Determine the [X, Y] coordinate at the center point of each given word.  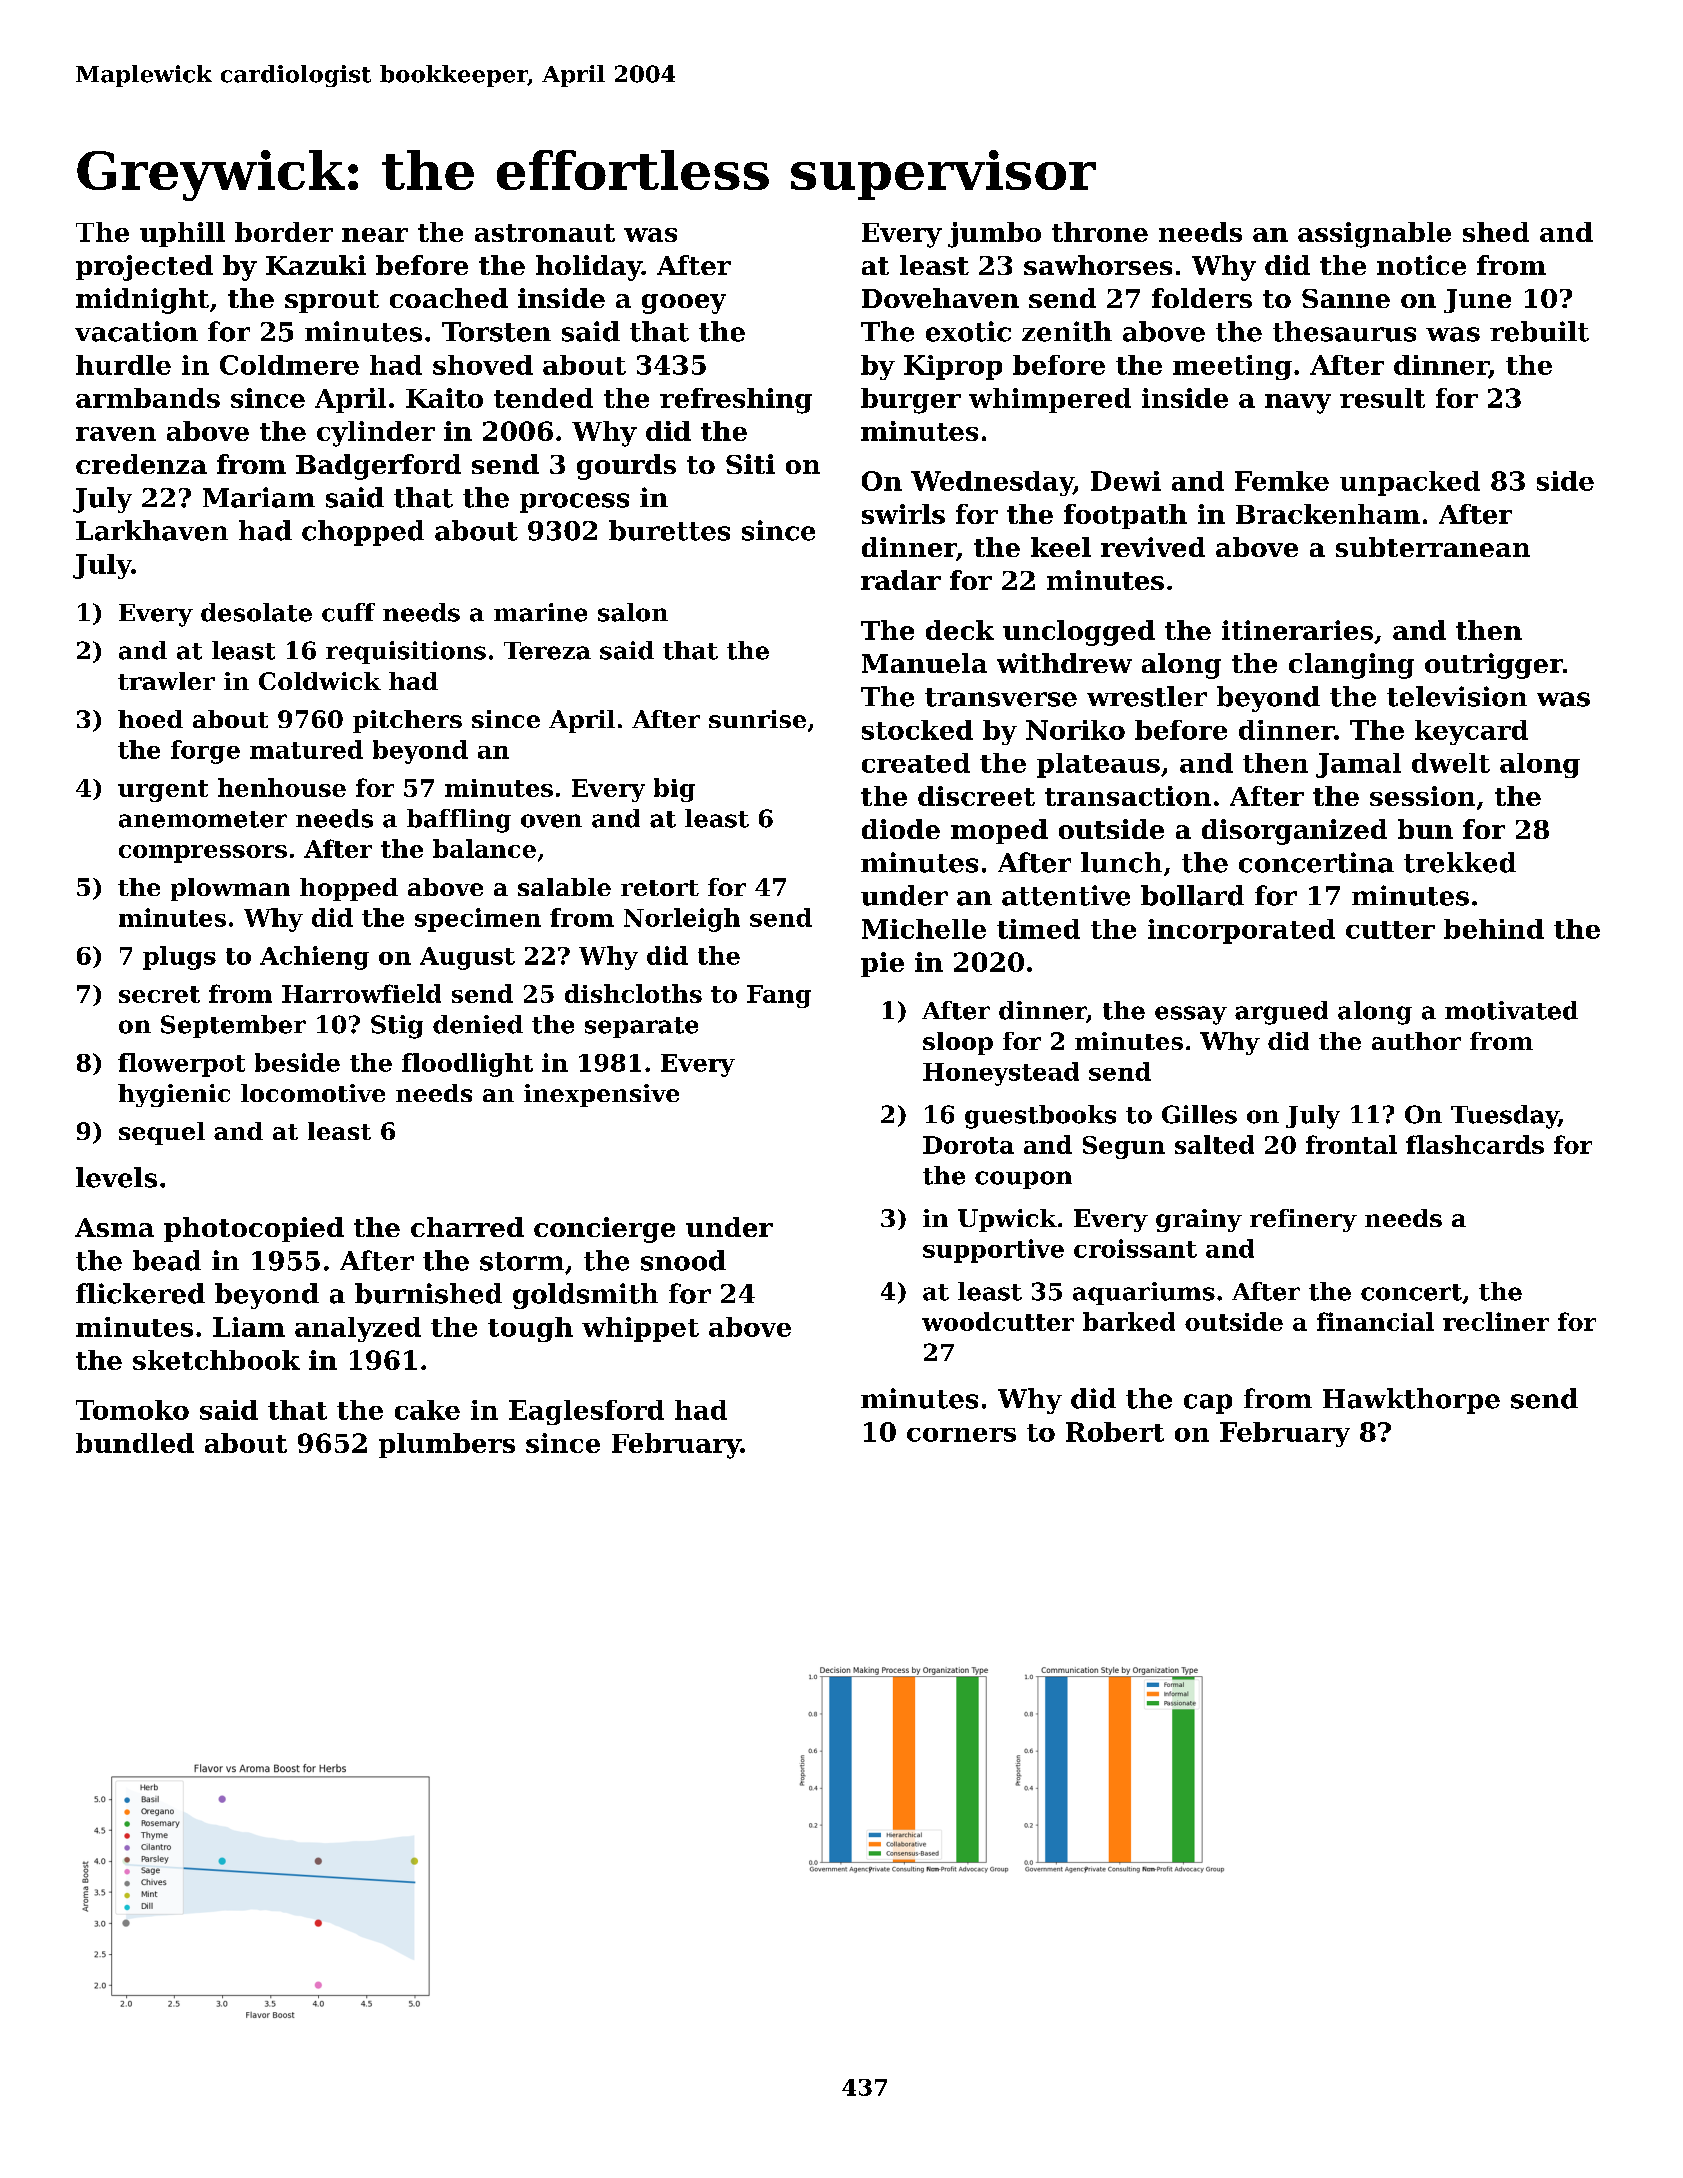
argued [1281, 1013]
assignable [1374, 235]
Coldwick [320, 681]
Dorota [968, 1145]
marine [540, 612]
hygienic [174, 1095]
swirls [903, 514]
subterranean [1433, 547]
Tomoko [132, 1410]
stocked [917, 730]
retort [660, 888]
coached [449, 298]
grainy [1199, 1220]
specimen [478, 920]
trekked [1460, 862]
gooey [684, 304]
